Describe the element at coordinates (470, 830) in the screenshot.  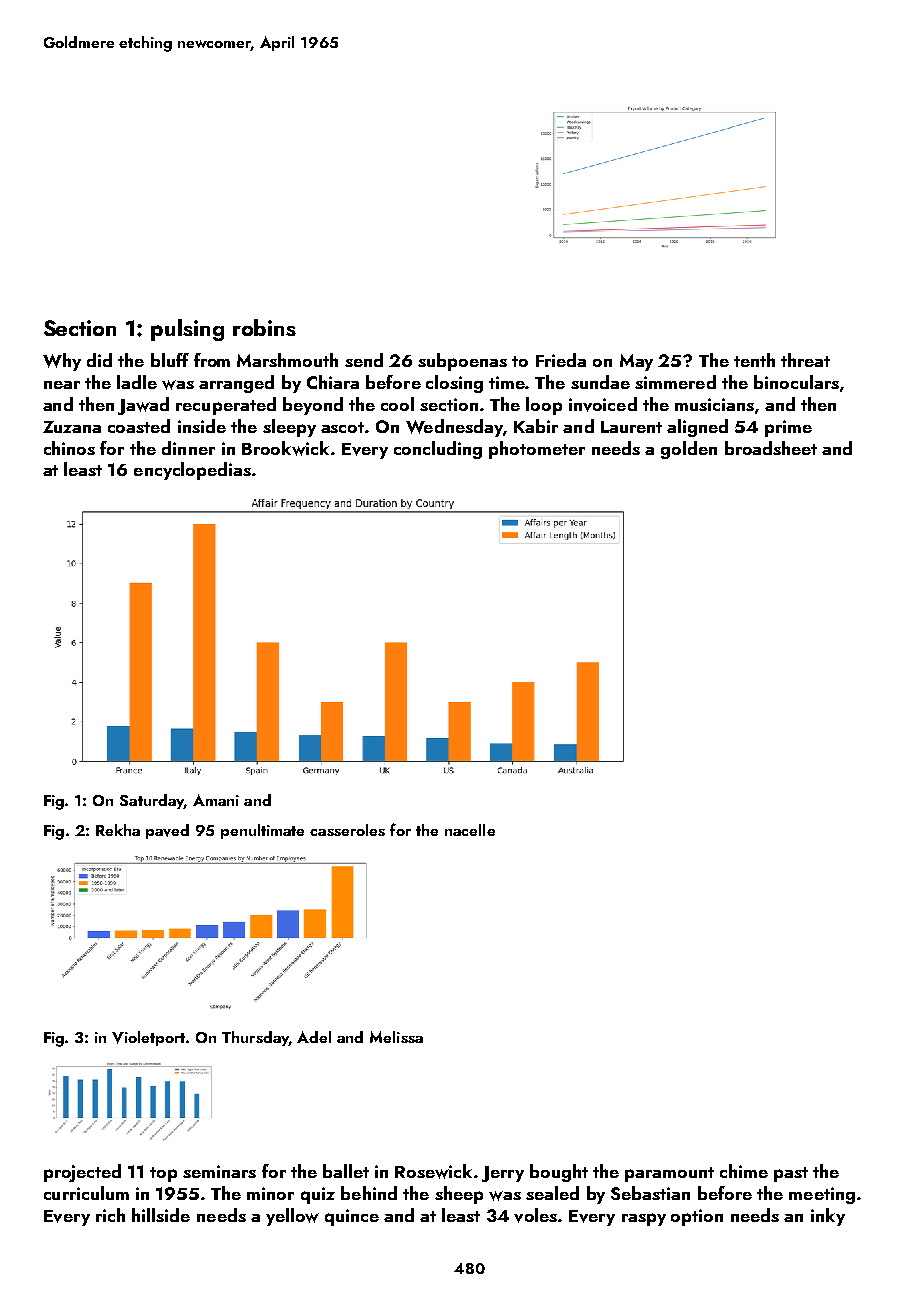
I see `nacelle` at that location.
